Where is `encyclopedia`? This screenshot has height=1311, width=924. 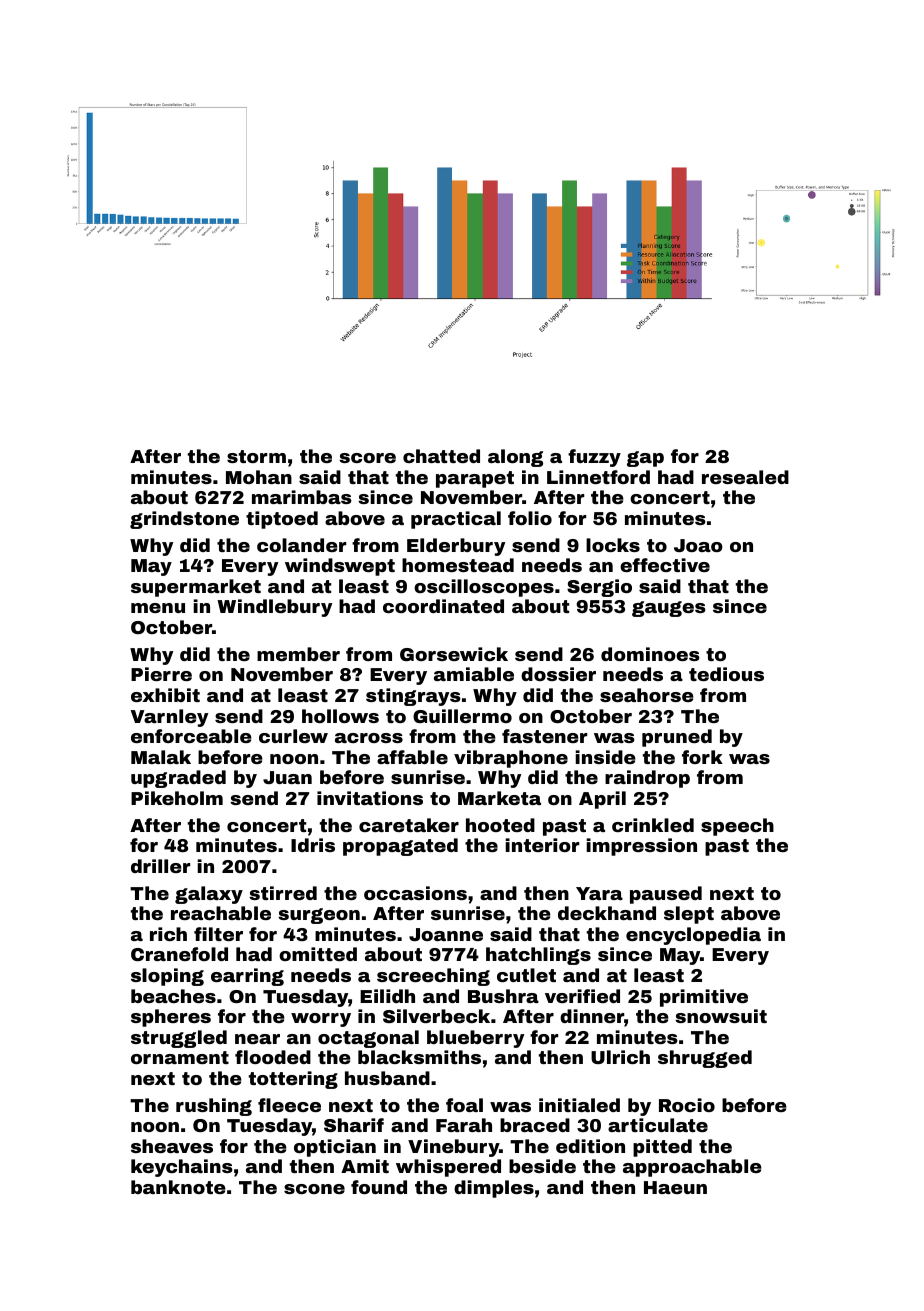 encyclopedia is located at coordinates (693, 936).
